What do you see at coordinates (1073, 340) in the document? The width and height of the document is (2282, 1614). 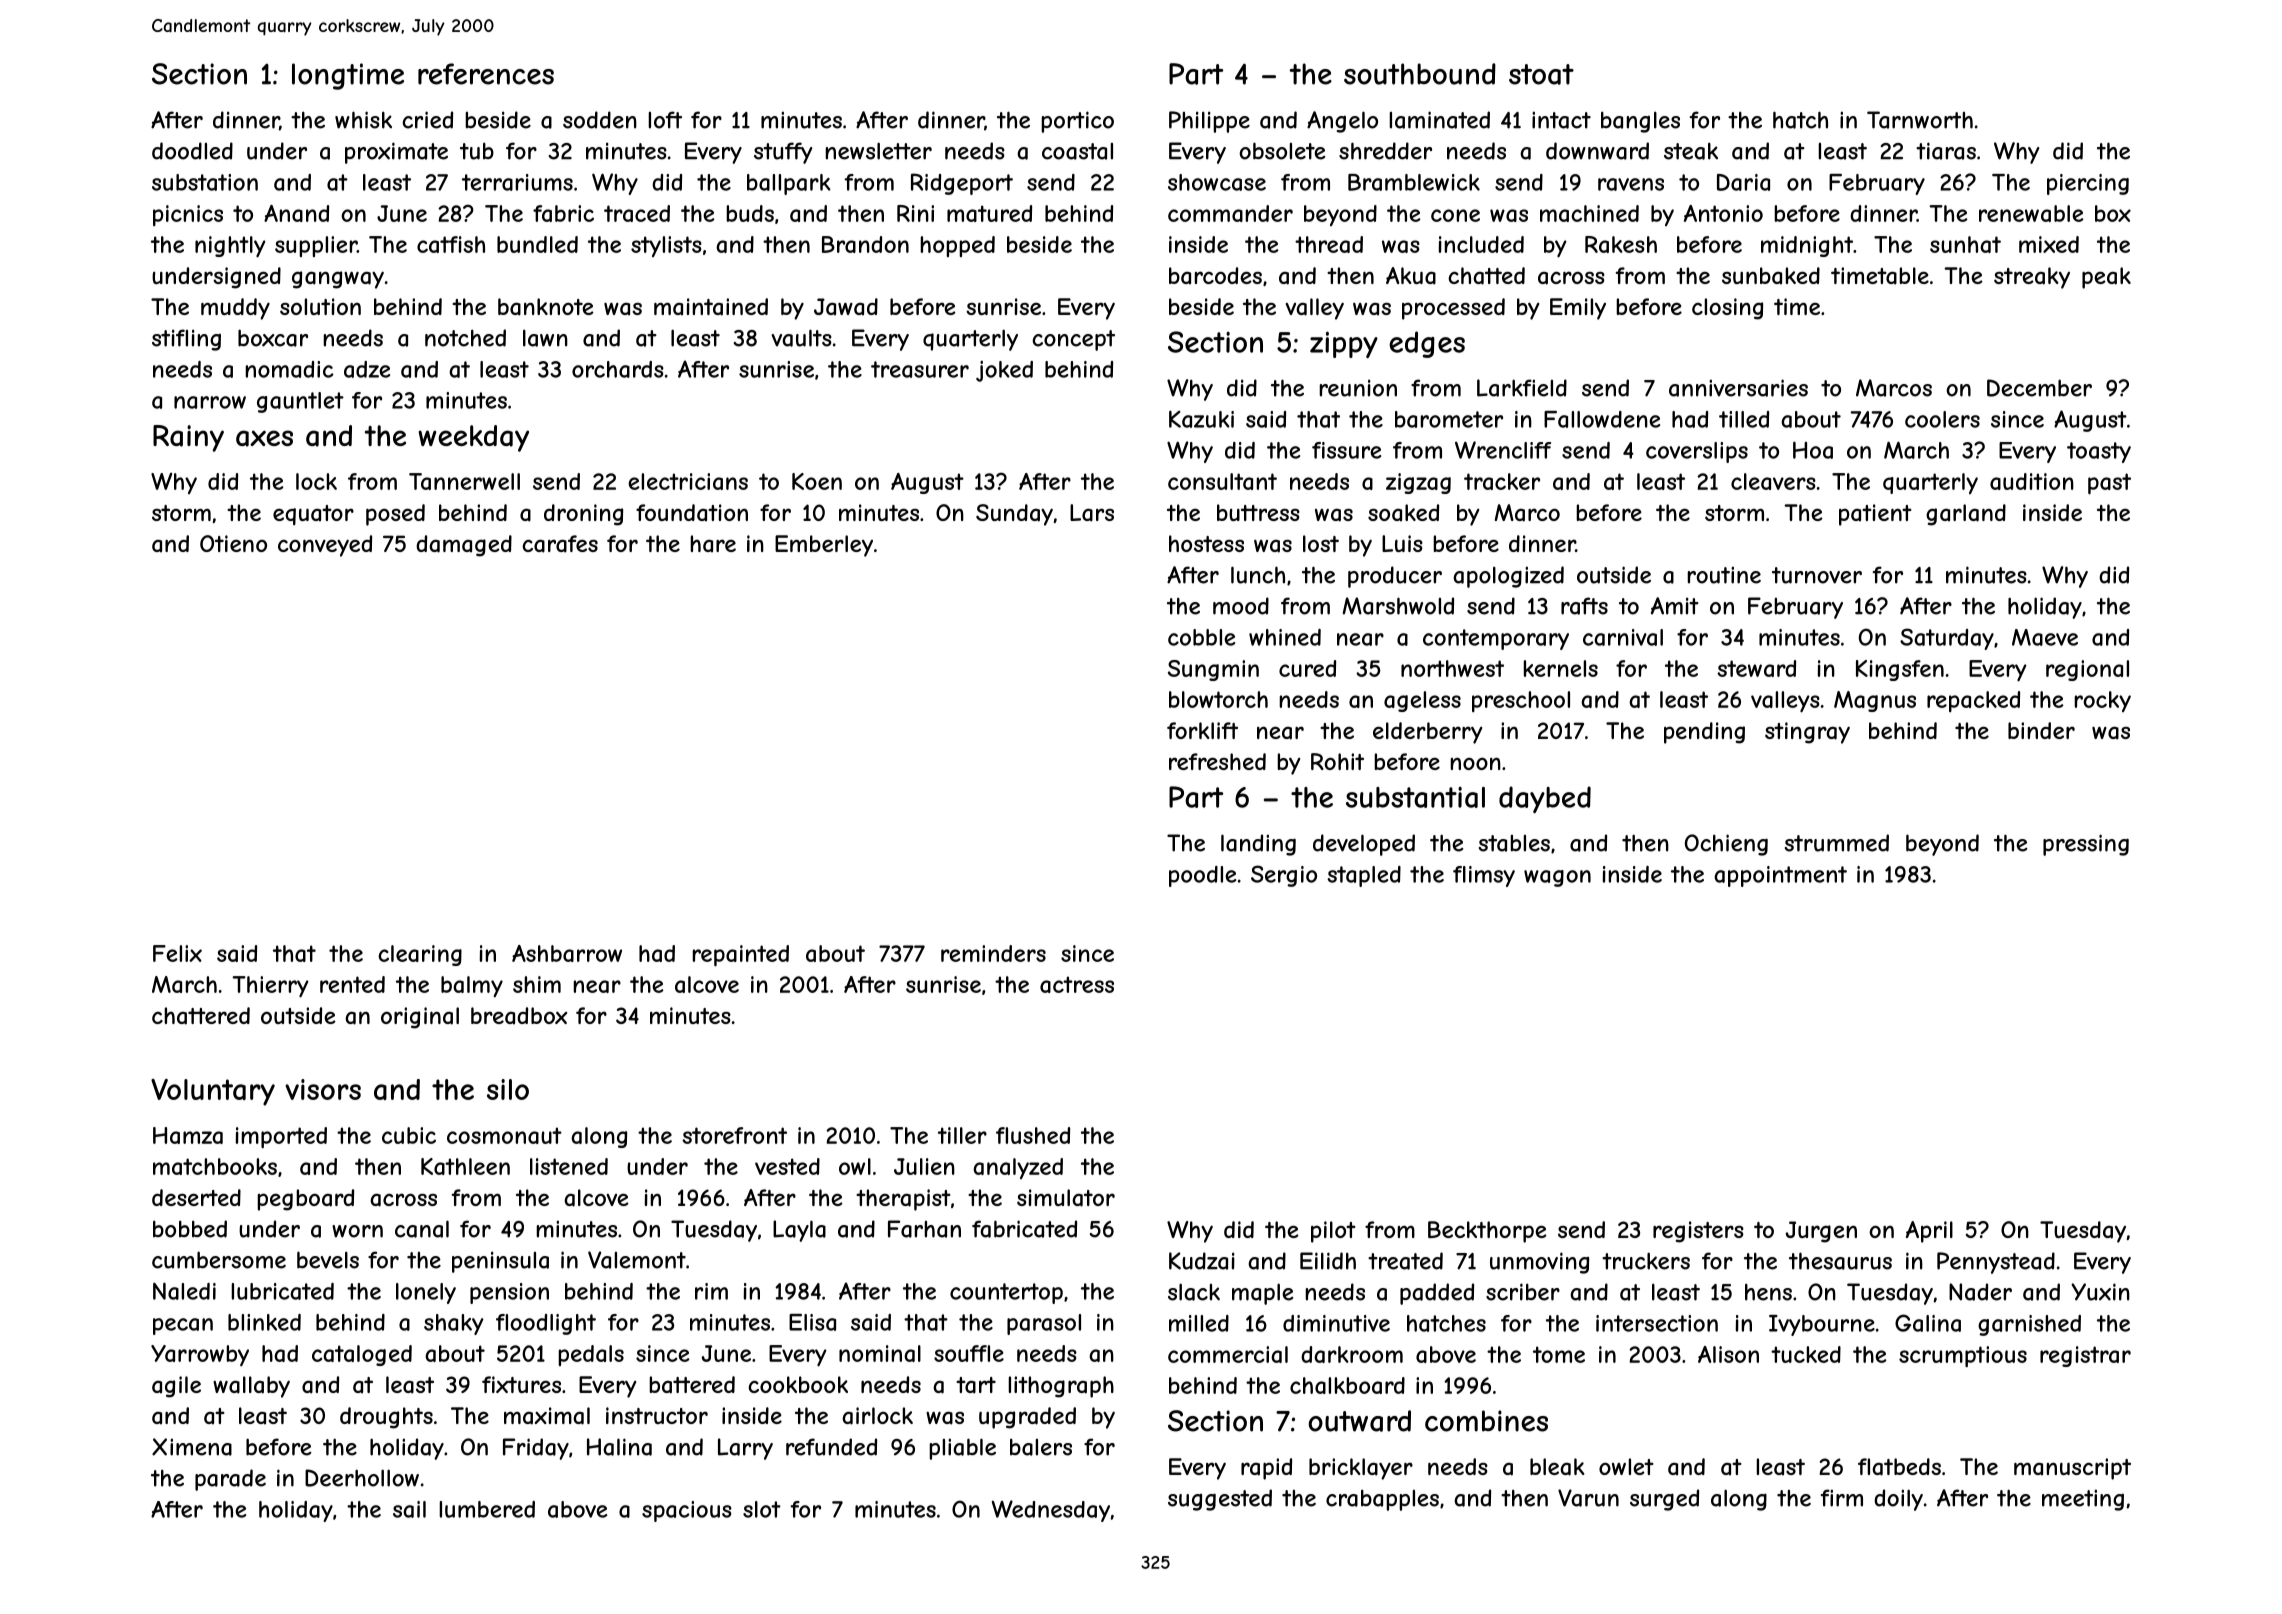 I see `concept` at bounding box center [1073, 340].
